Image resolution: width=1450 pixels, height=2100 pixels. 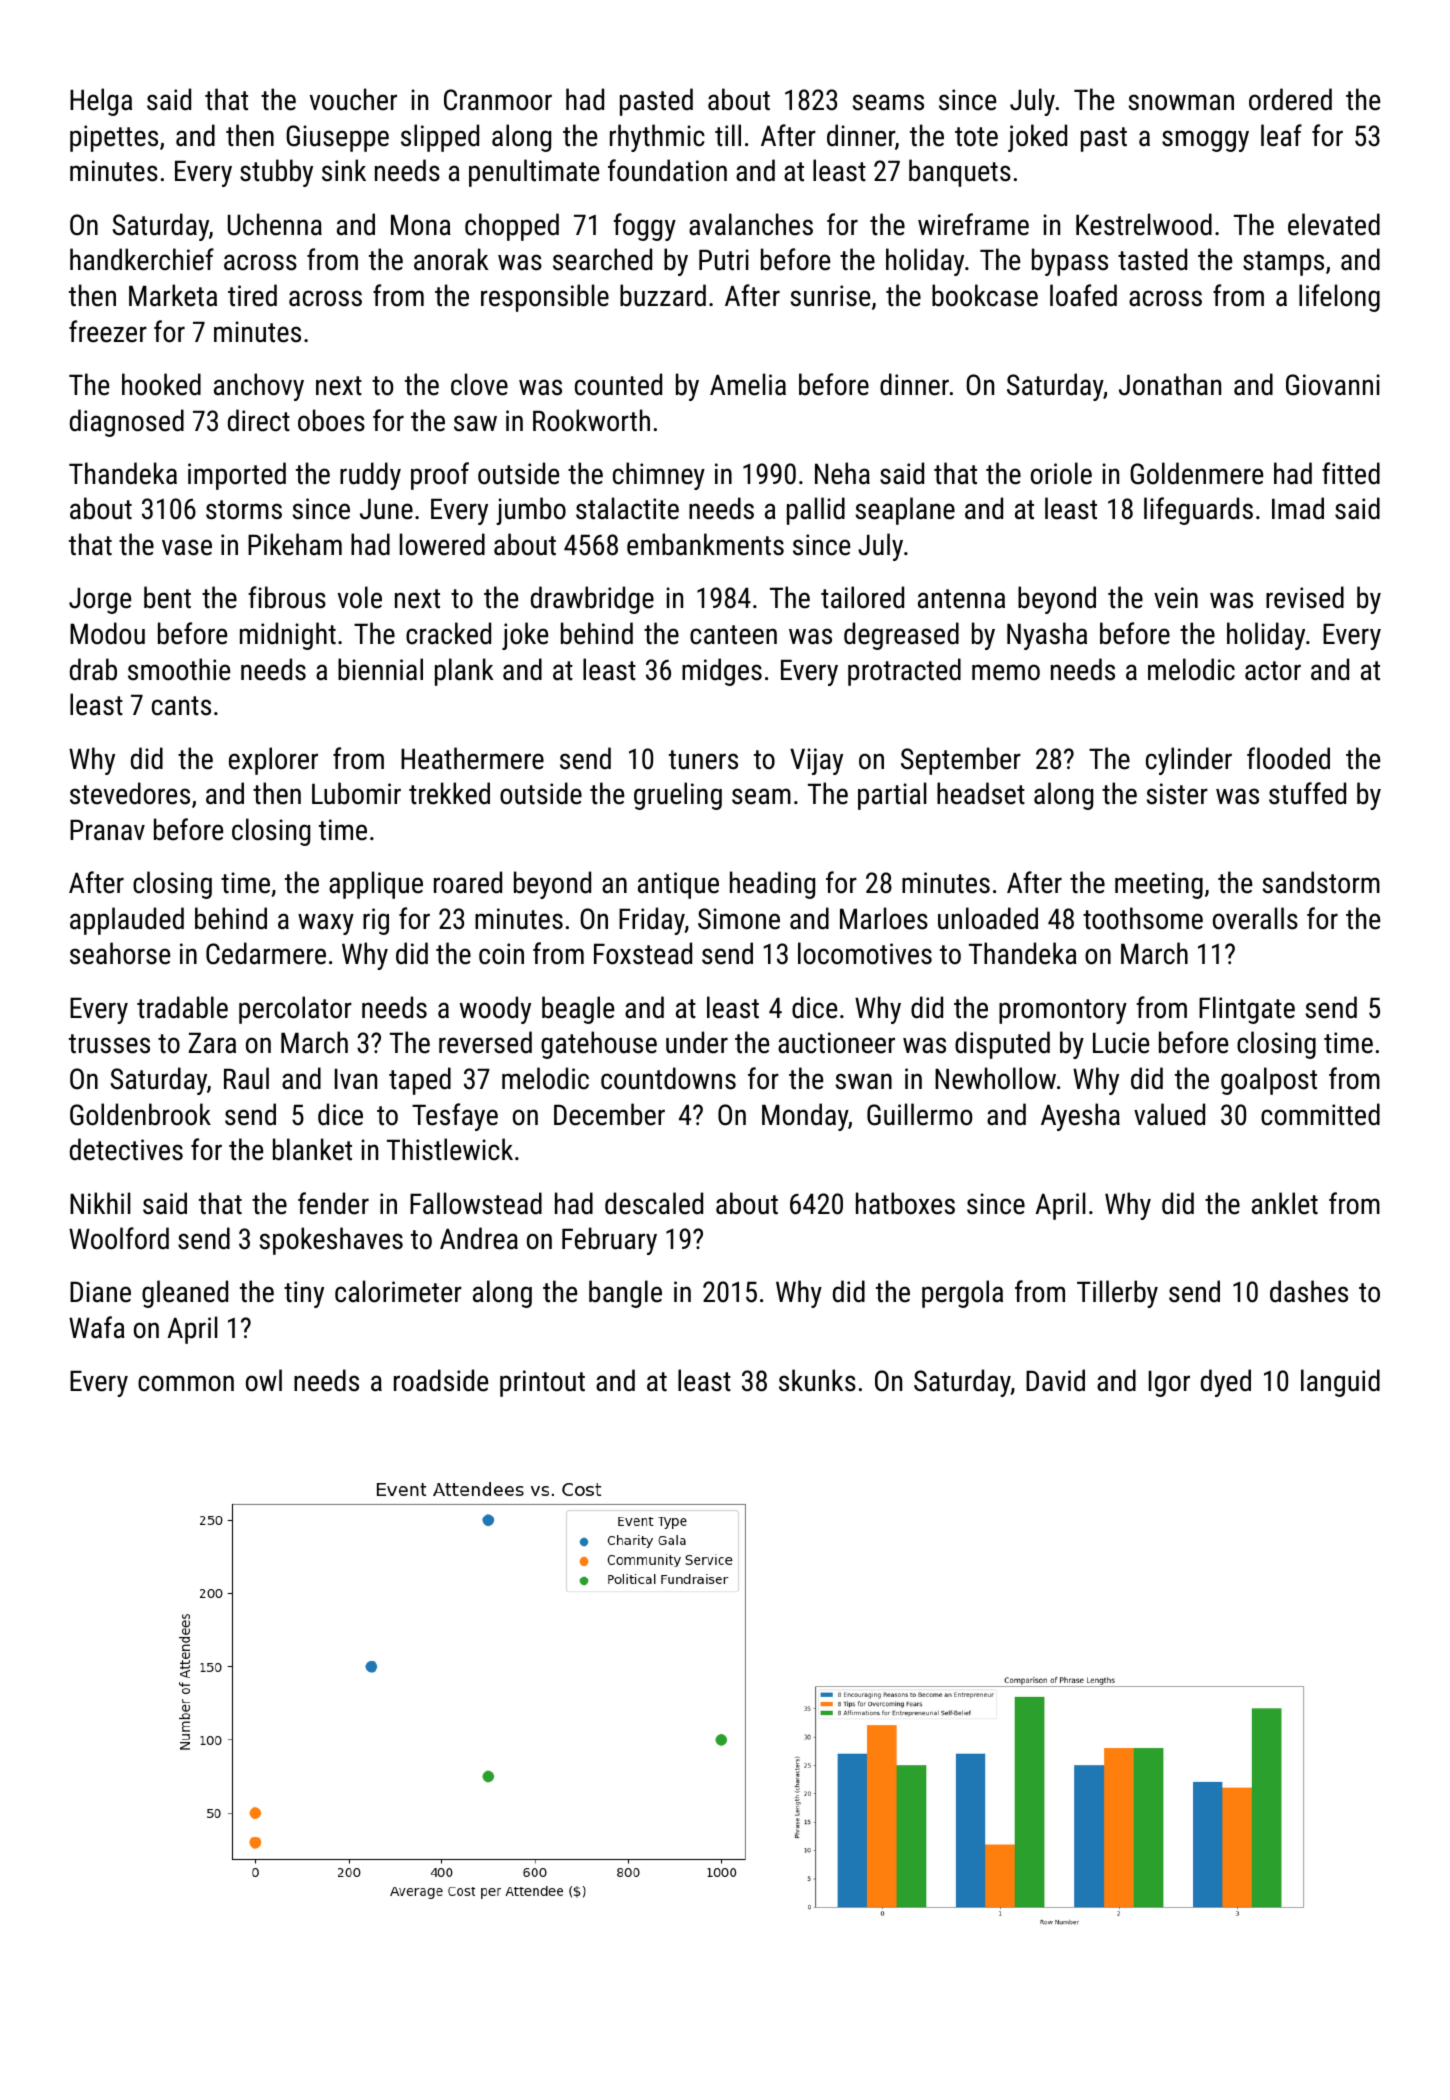 What do you see at coordinates (1269, 1081) in the page?
I see `goalpost` at bounding box center [1269, 1081].
